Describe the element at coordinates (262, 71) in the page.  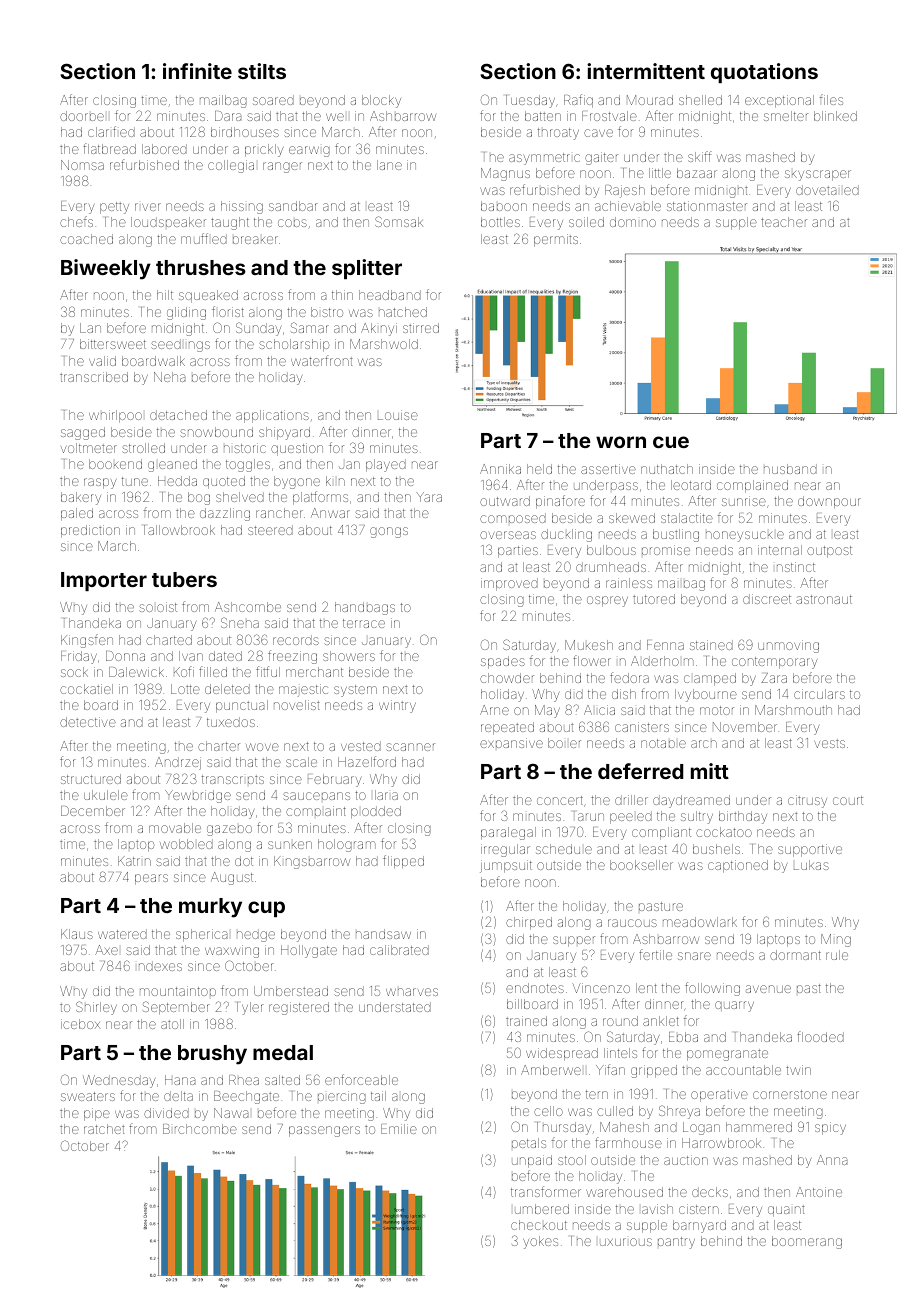
I see `stilts` at that location.
